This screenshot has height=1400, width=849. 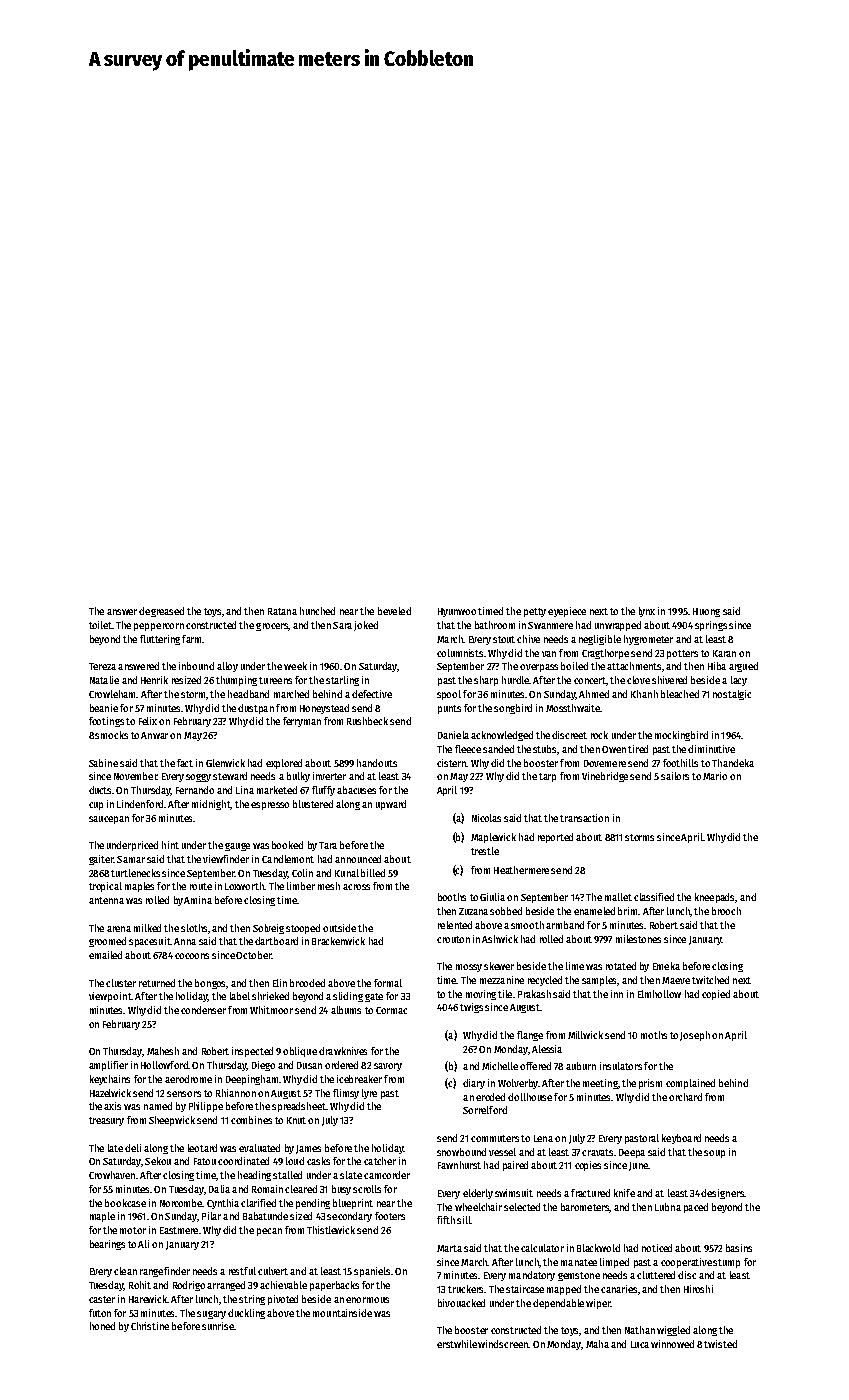 I want to click on reported, so click(x=555, y=838).
